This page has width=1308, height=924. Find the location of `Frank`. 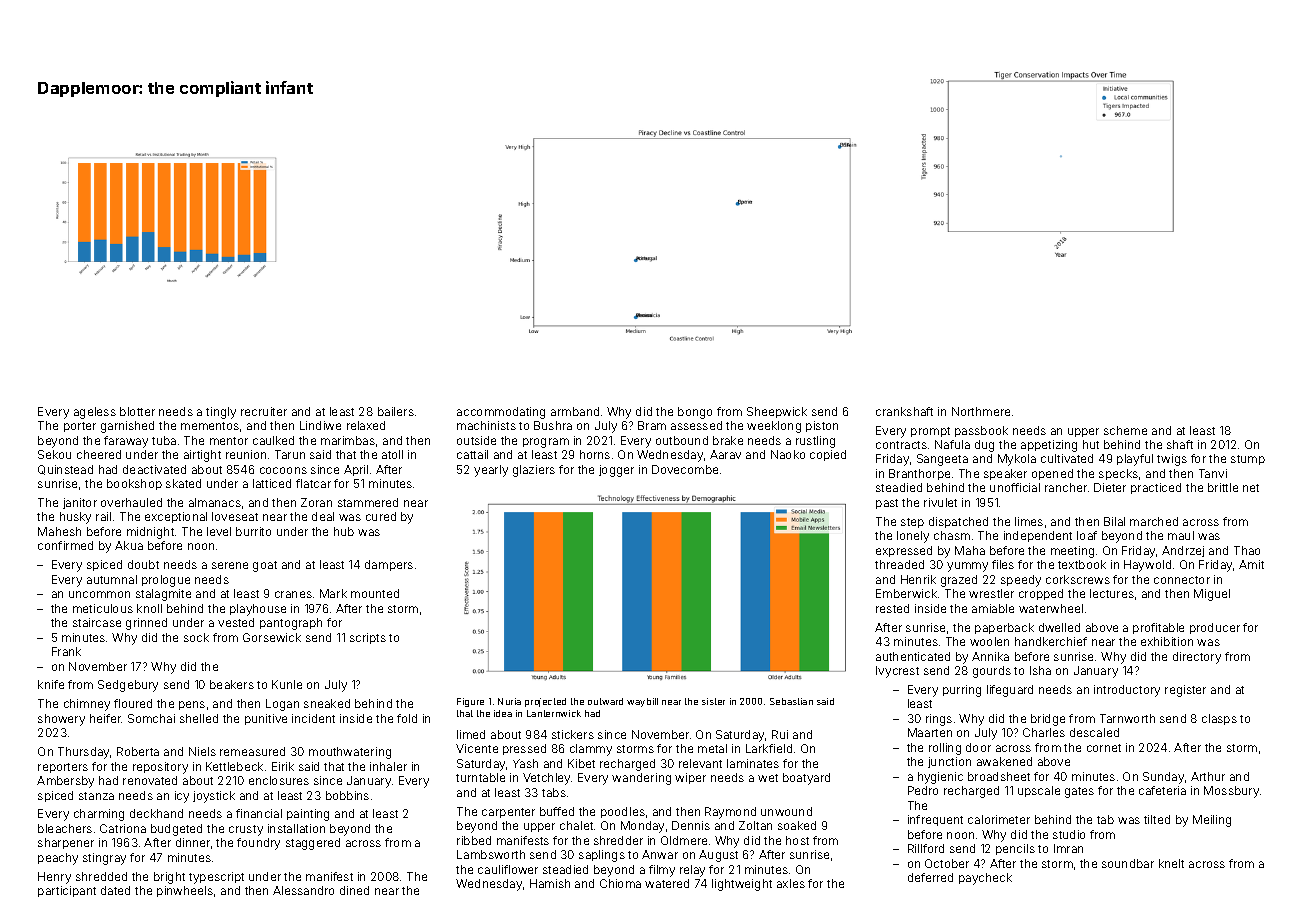

Frank is located at coordinates (66, 651).
